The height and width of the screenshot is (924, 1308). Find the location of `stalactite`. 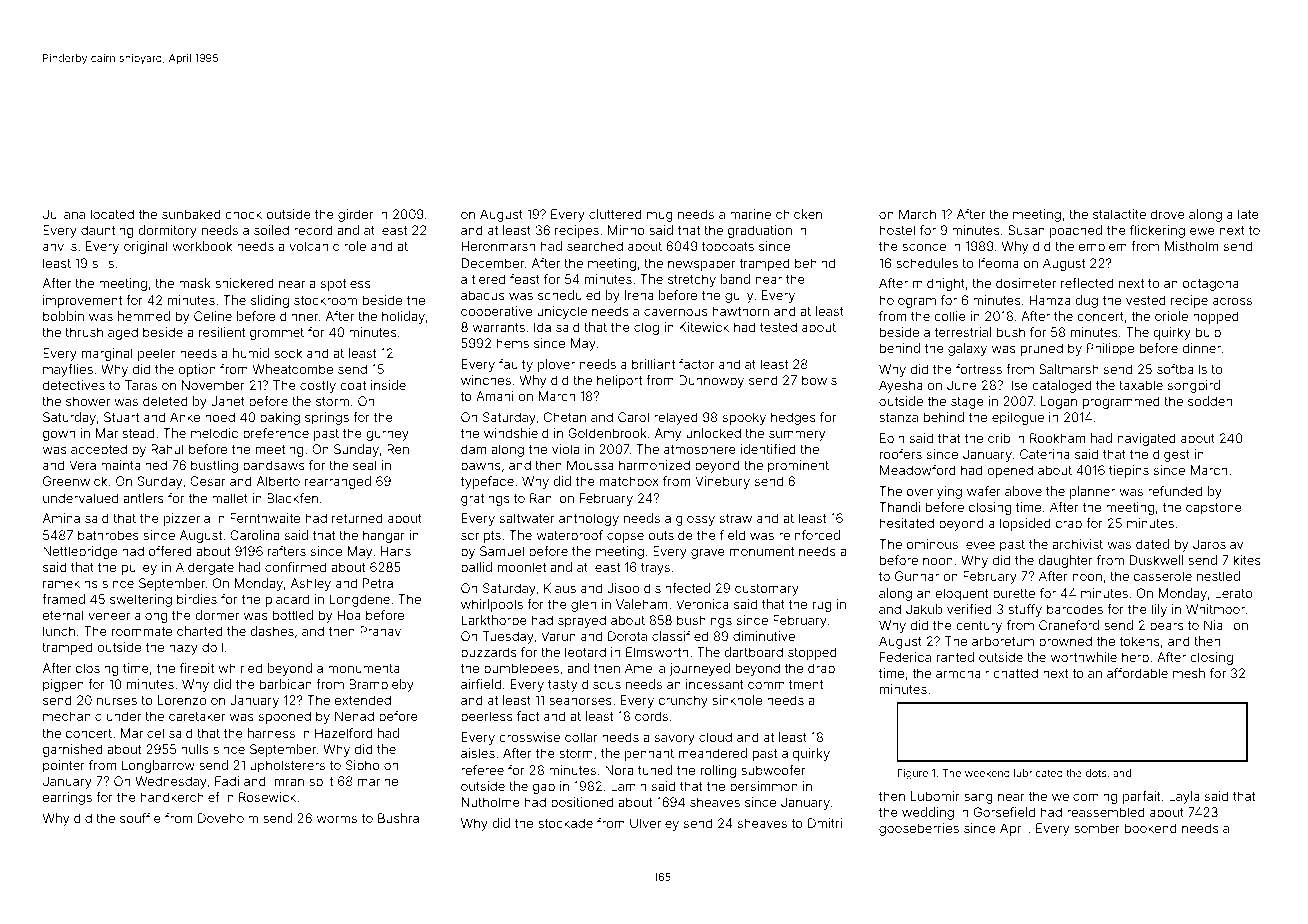

stalactite is located at coordinates (1119, 214).
